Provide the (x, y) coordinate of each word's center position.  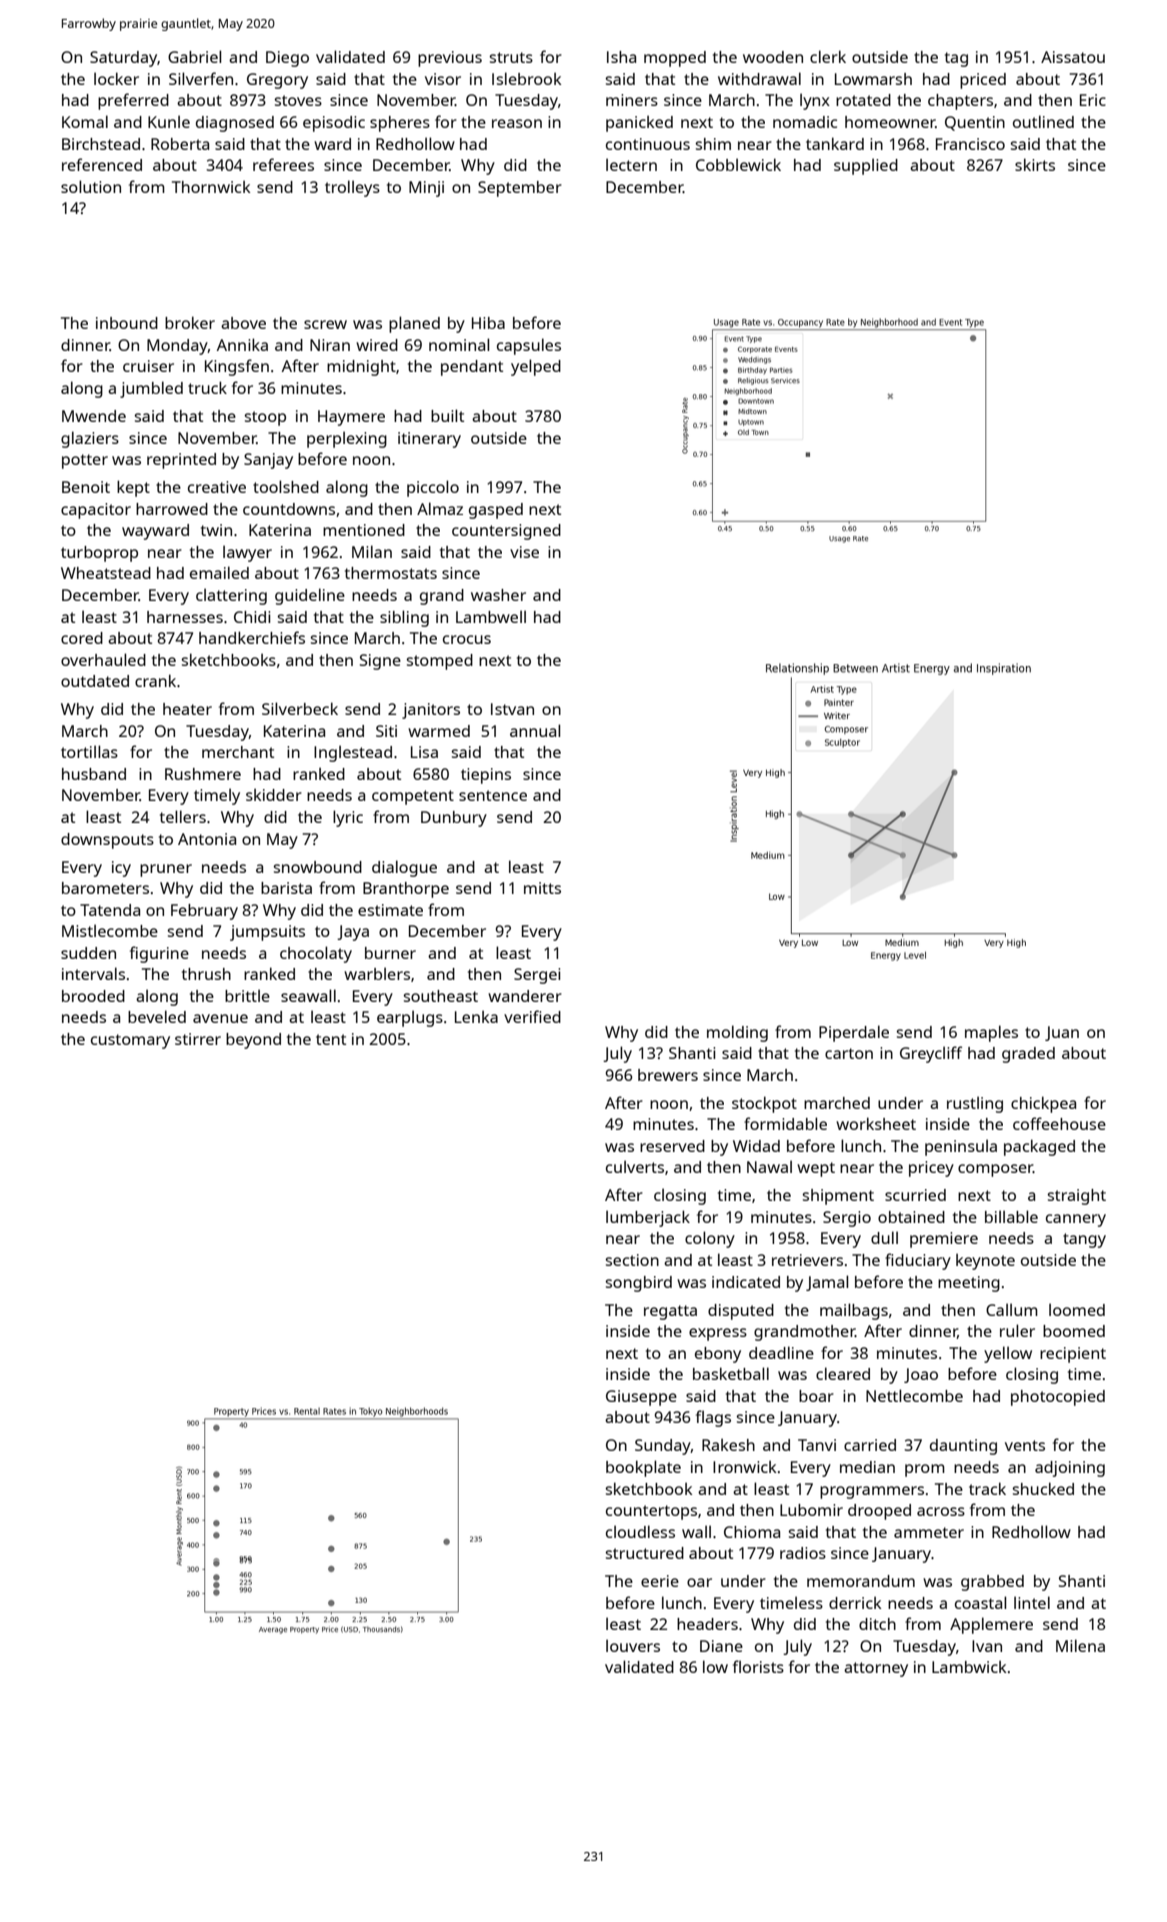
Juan (1062, 1033)
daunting (963, 1447)
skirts (1035, 164)
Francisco (970, 144)
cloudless (640, 1531)
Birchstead (101, 144)
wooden (773, 57)
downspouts (107, 841)
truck (207, 387)
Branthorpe (406, 890)
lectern (631, 164)
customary (130, 1041)
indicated (746, 1282)
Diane (721, 1646)
